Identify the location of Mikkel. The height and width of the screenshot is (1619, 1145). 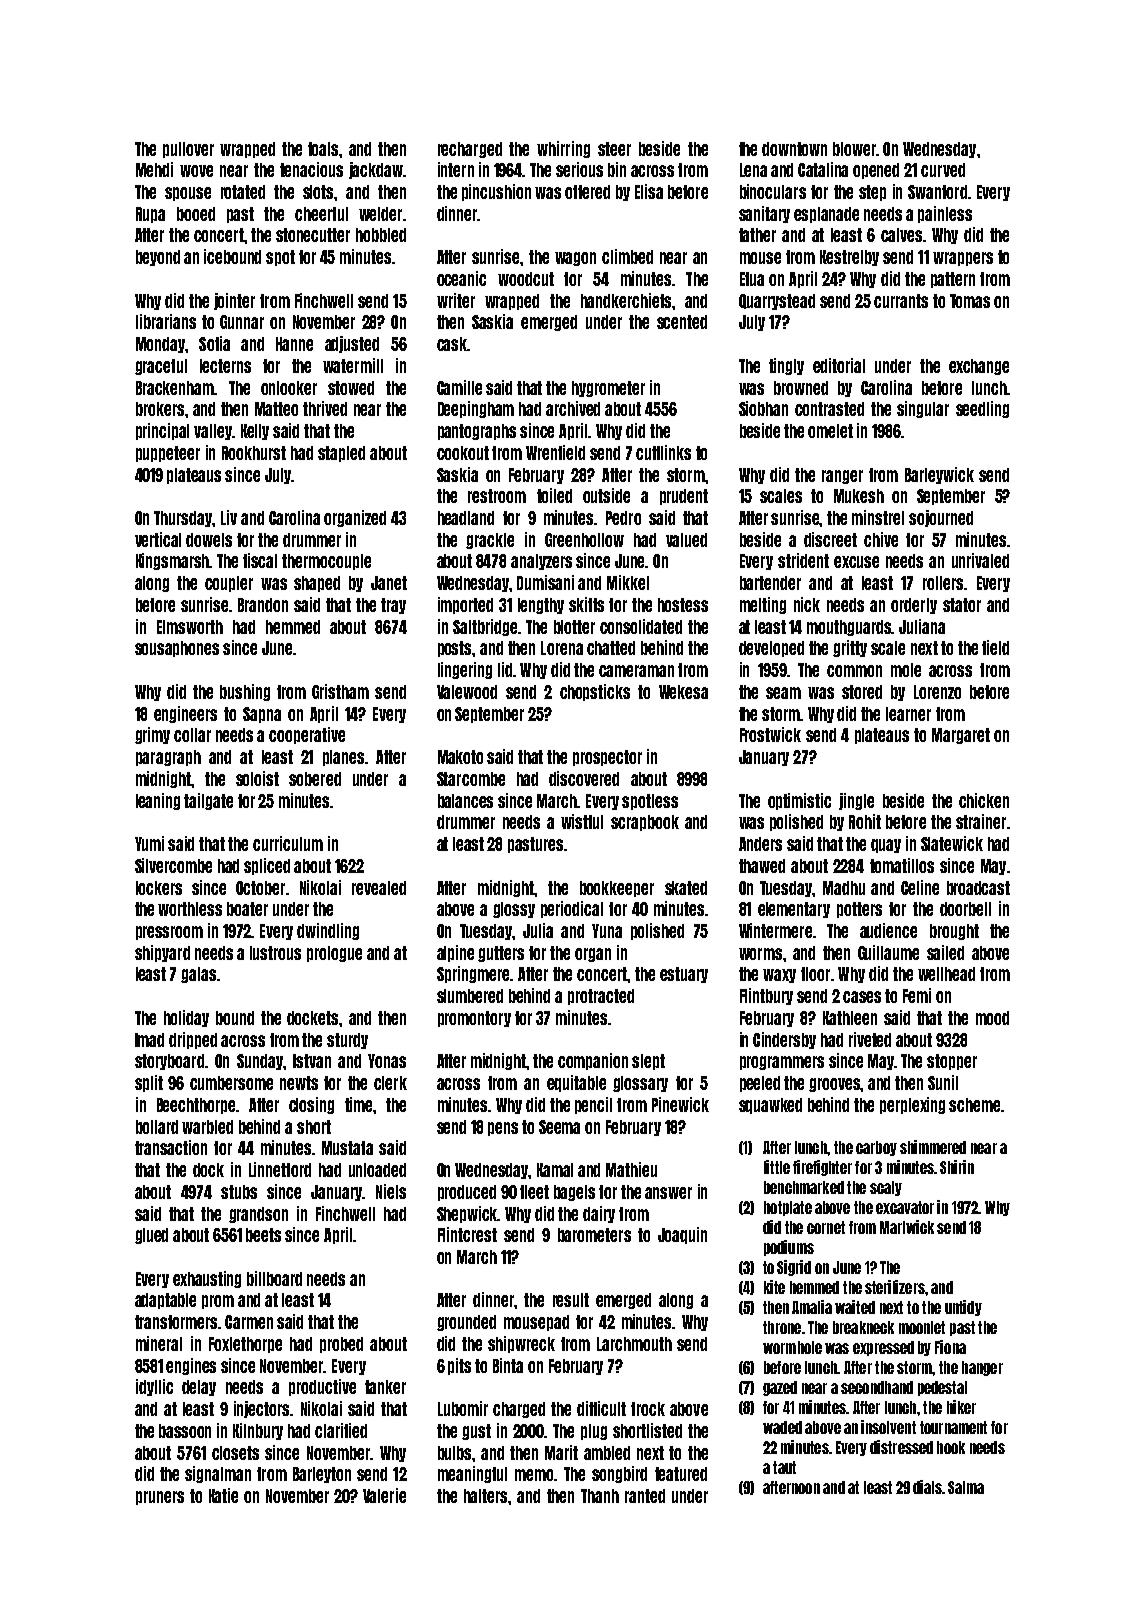
(628, 582).
